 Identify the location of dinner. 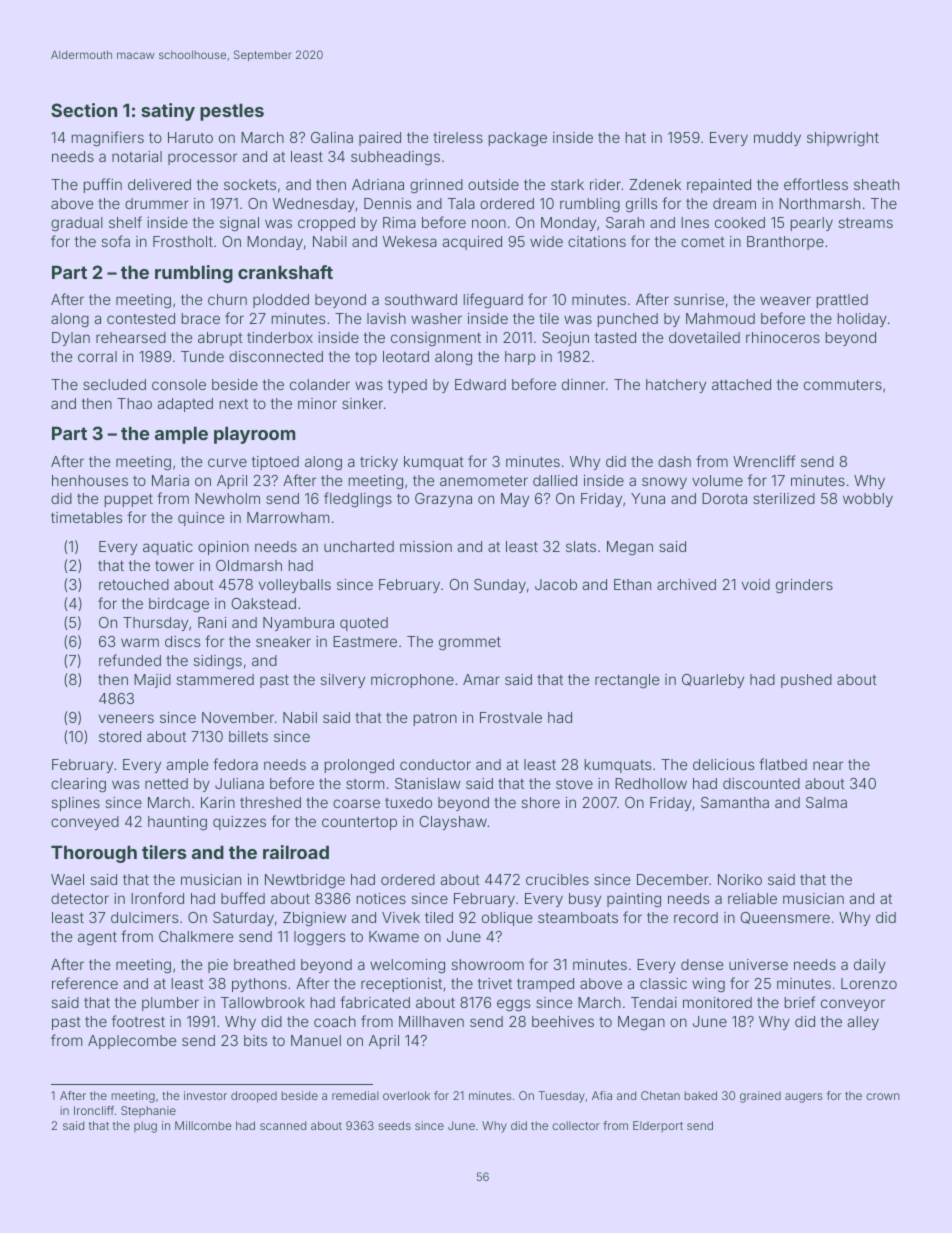
(583, 384).
